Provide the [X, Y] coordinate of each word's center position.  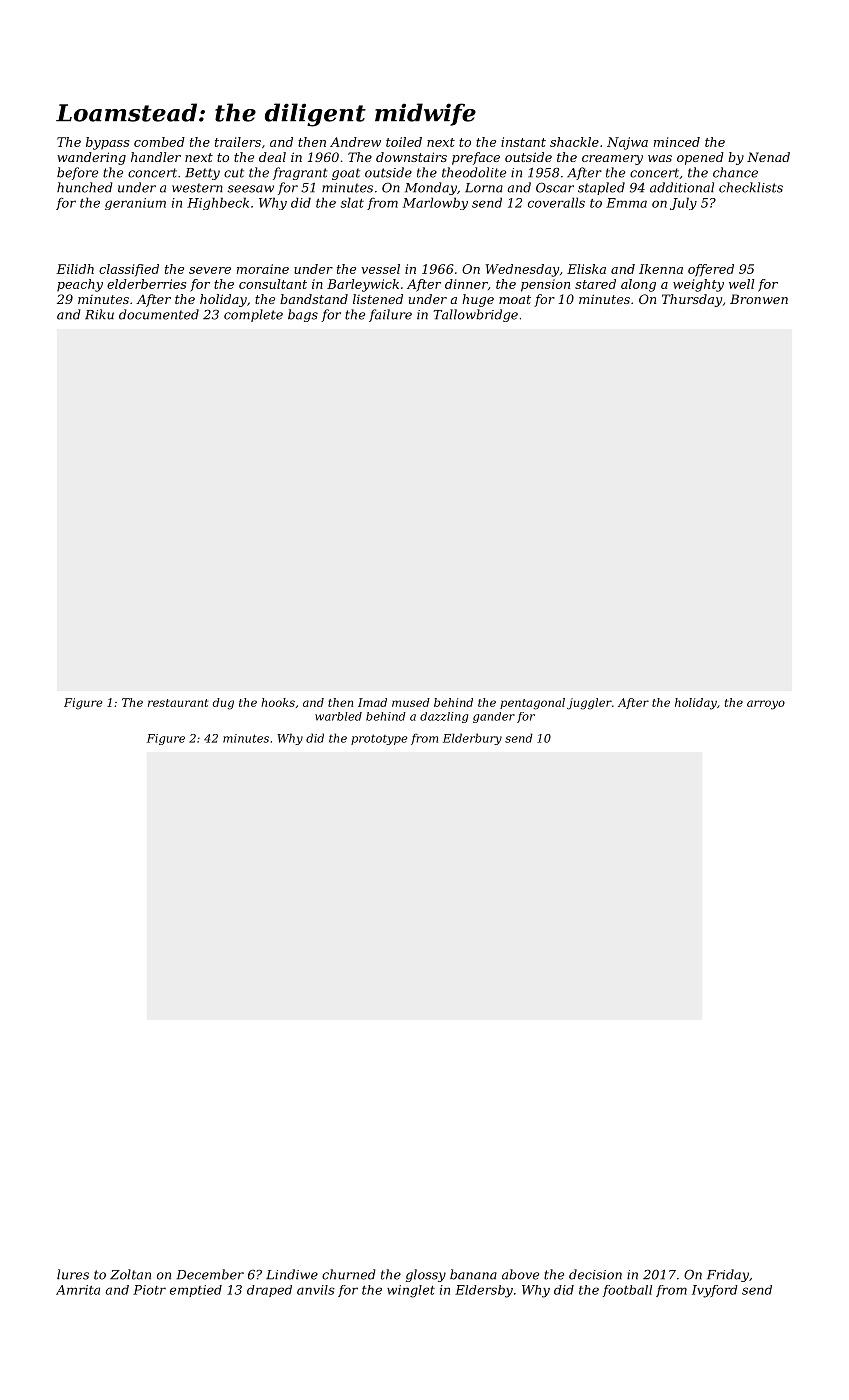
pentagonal [532, 704]
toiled [404, 142]
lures [73, 1274]
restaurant [178, 703]
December [210, 1274]
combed [159, 142]
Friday [728, 1275]
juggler [589, 704]
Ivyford [715, 1291]
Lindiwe [292, 1274]
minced [677, 142]
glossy [426, 1275]
